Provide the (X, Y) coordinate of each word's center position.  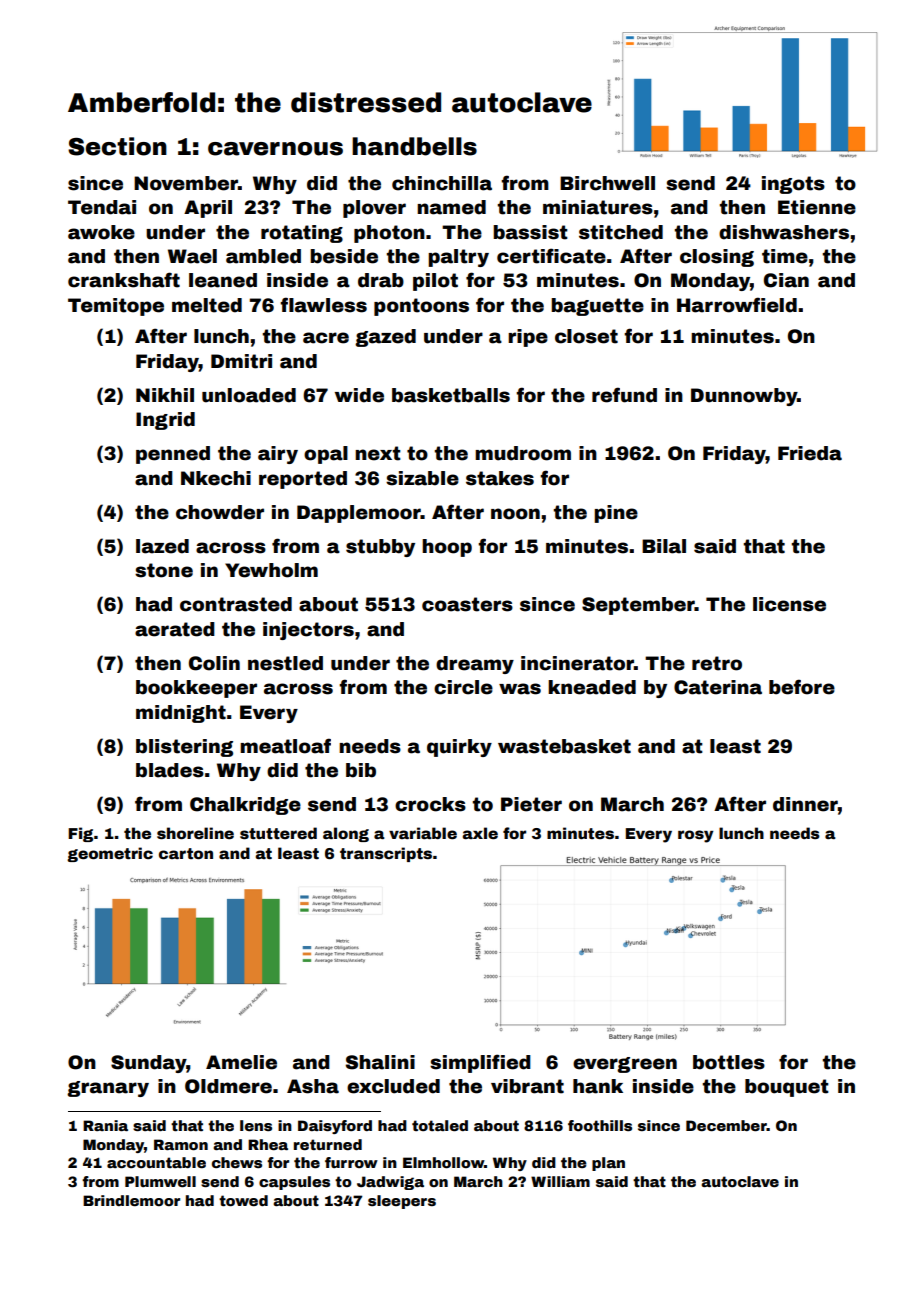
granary (108, 1089)
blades (170, 770)
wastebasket (564, 746)
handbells (414, 146)
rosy (695, 836)
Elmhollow (443, 1162)
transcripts (386, 854)
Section (117, 146)
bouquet (787, 1088)
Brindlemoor (131, 1200)
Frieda (810, 453)
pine (616, 514)
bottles (729, 1062)
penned (173, 455)
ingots (793, 185)
